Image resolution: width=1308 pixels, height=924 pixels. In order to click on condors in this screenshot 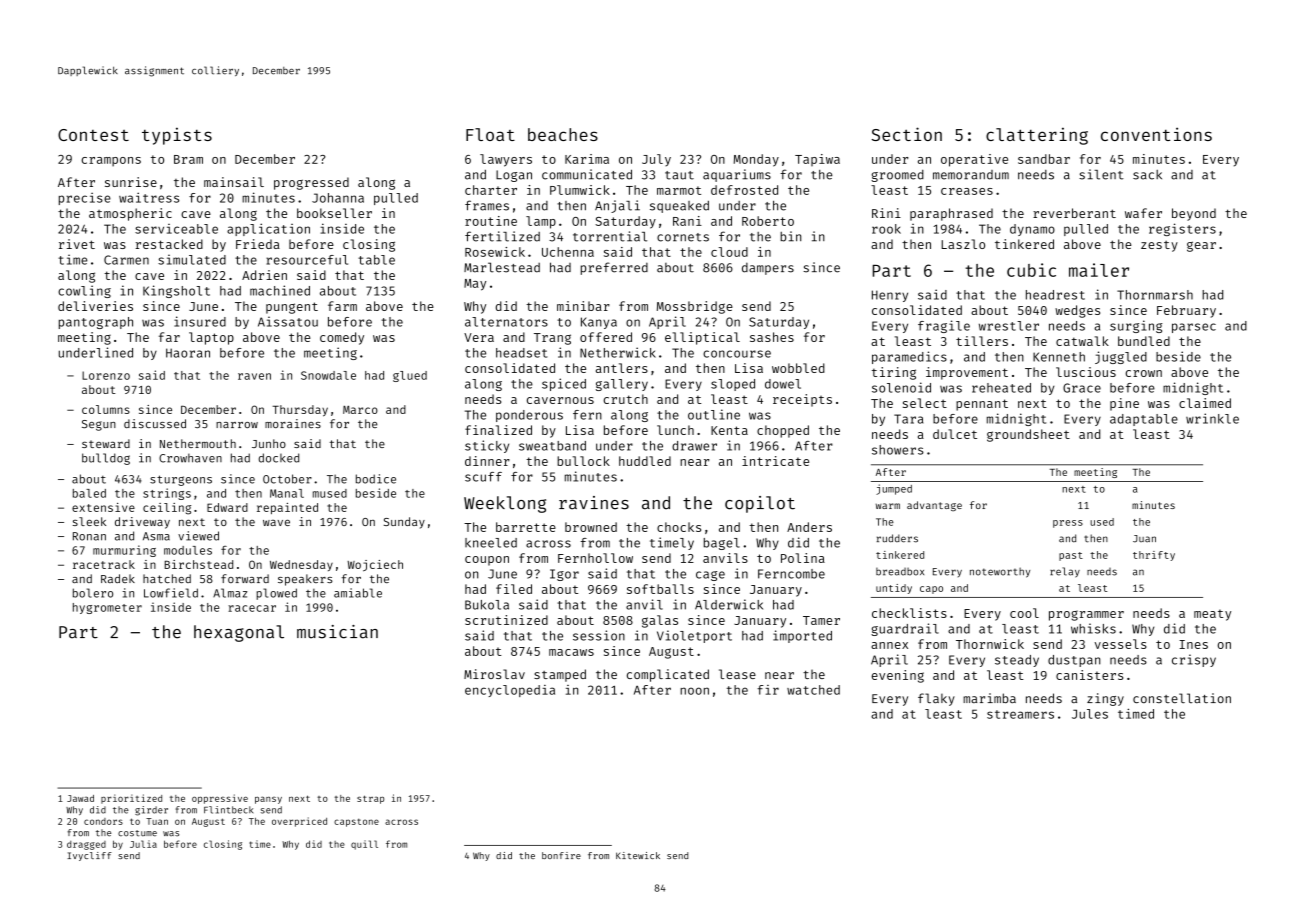, I will do `click(103, 821)`.
